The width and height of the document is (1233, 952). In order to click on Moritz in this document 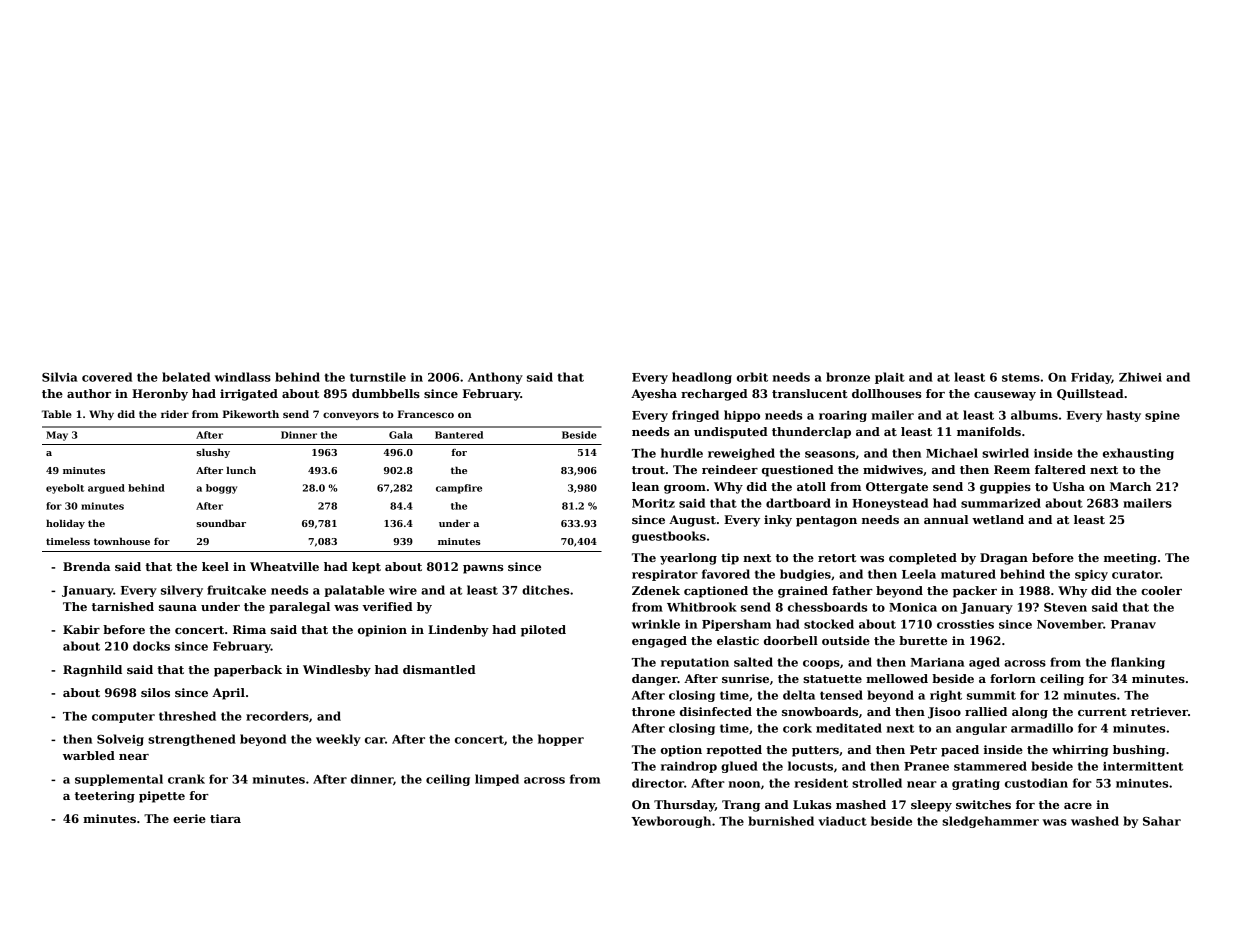, I will do `click(653, 503)`.
